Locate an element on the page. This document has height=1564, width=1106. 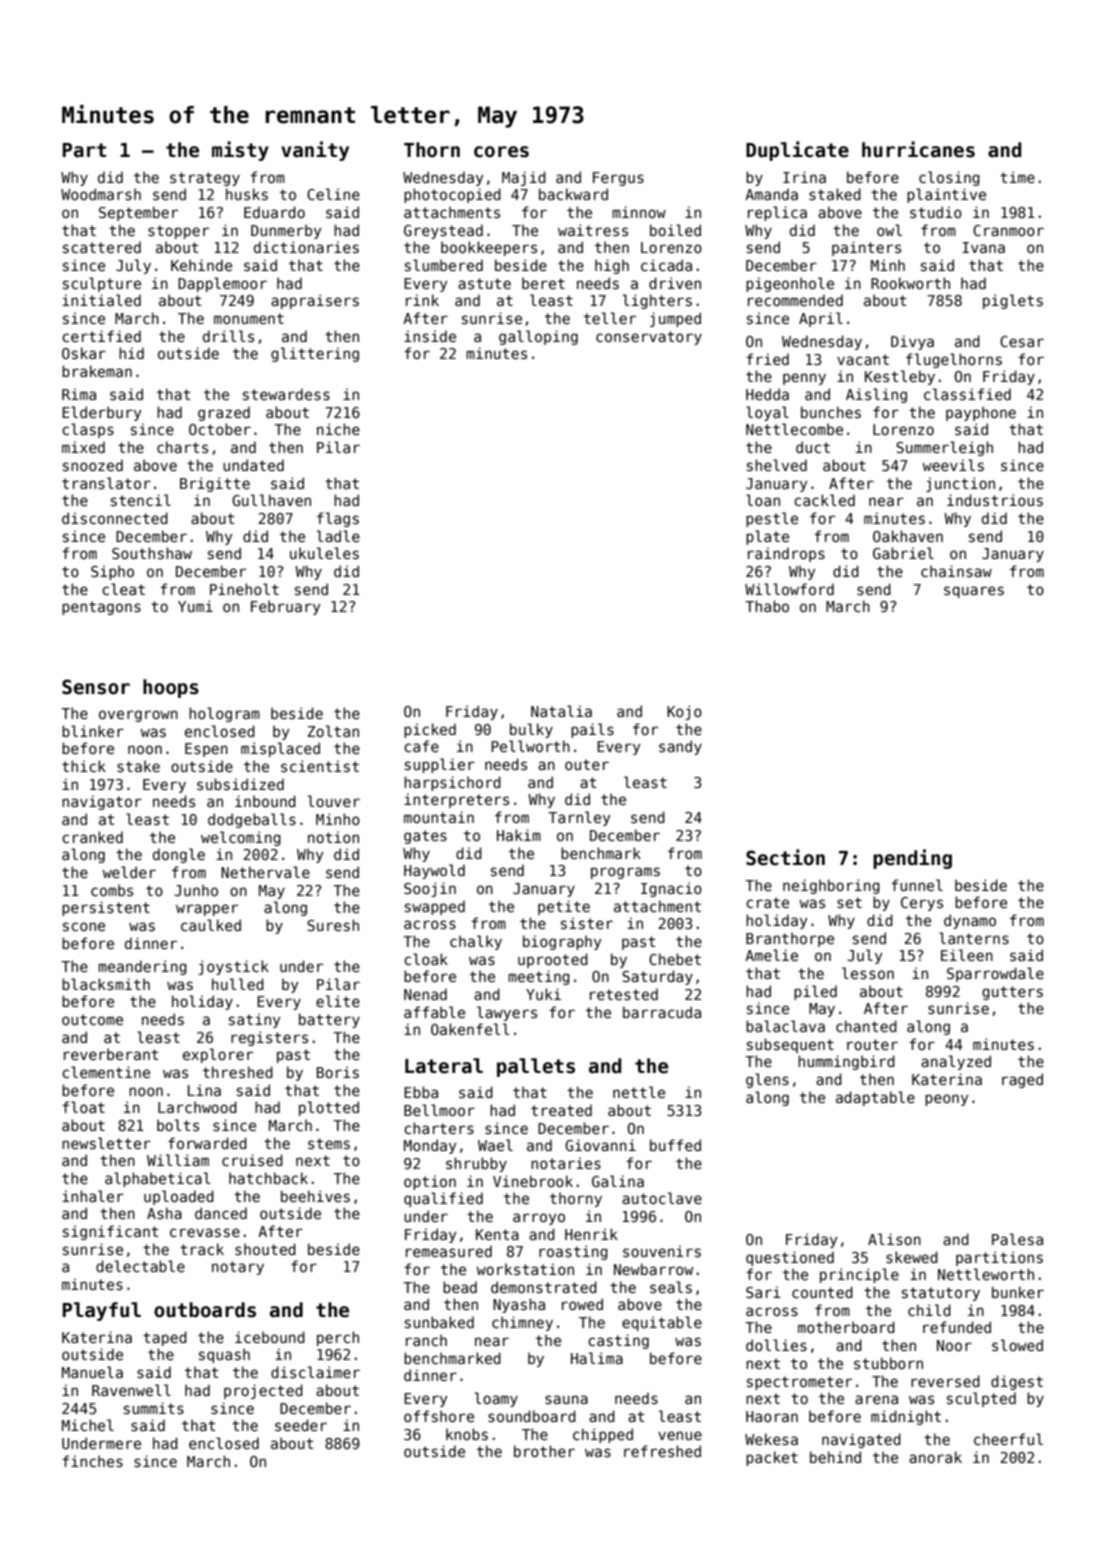
option is located at coordinates (430, 1182).
